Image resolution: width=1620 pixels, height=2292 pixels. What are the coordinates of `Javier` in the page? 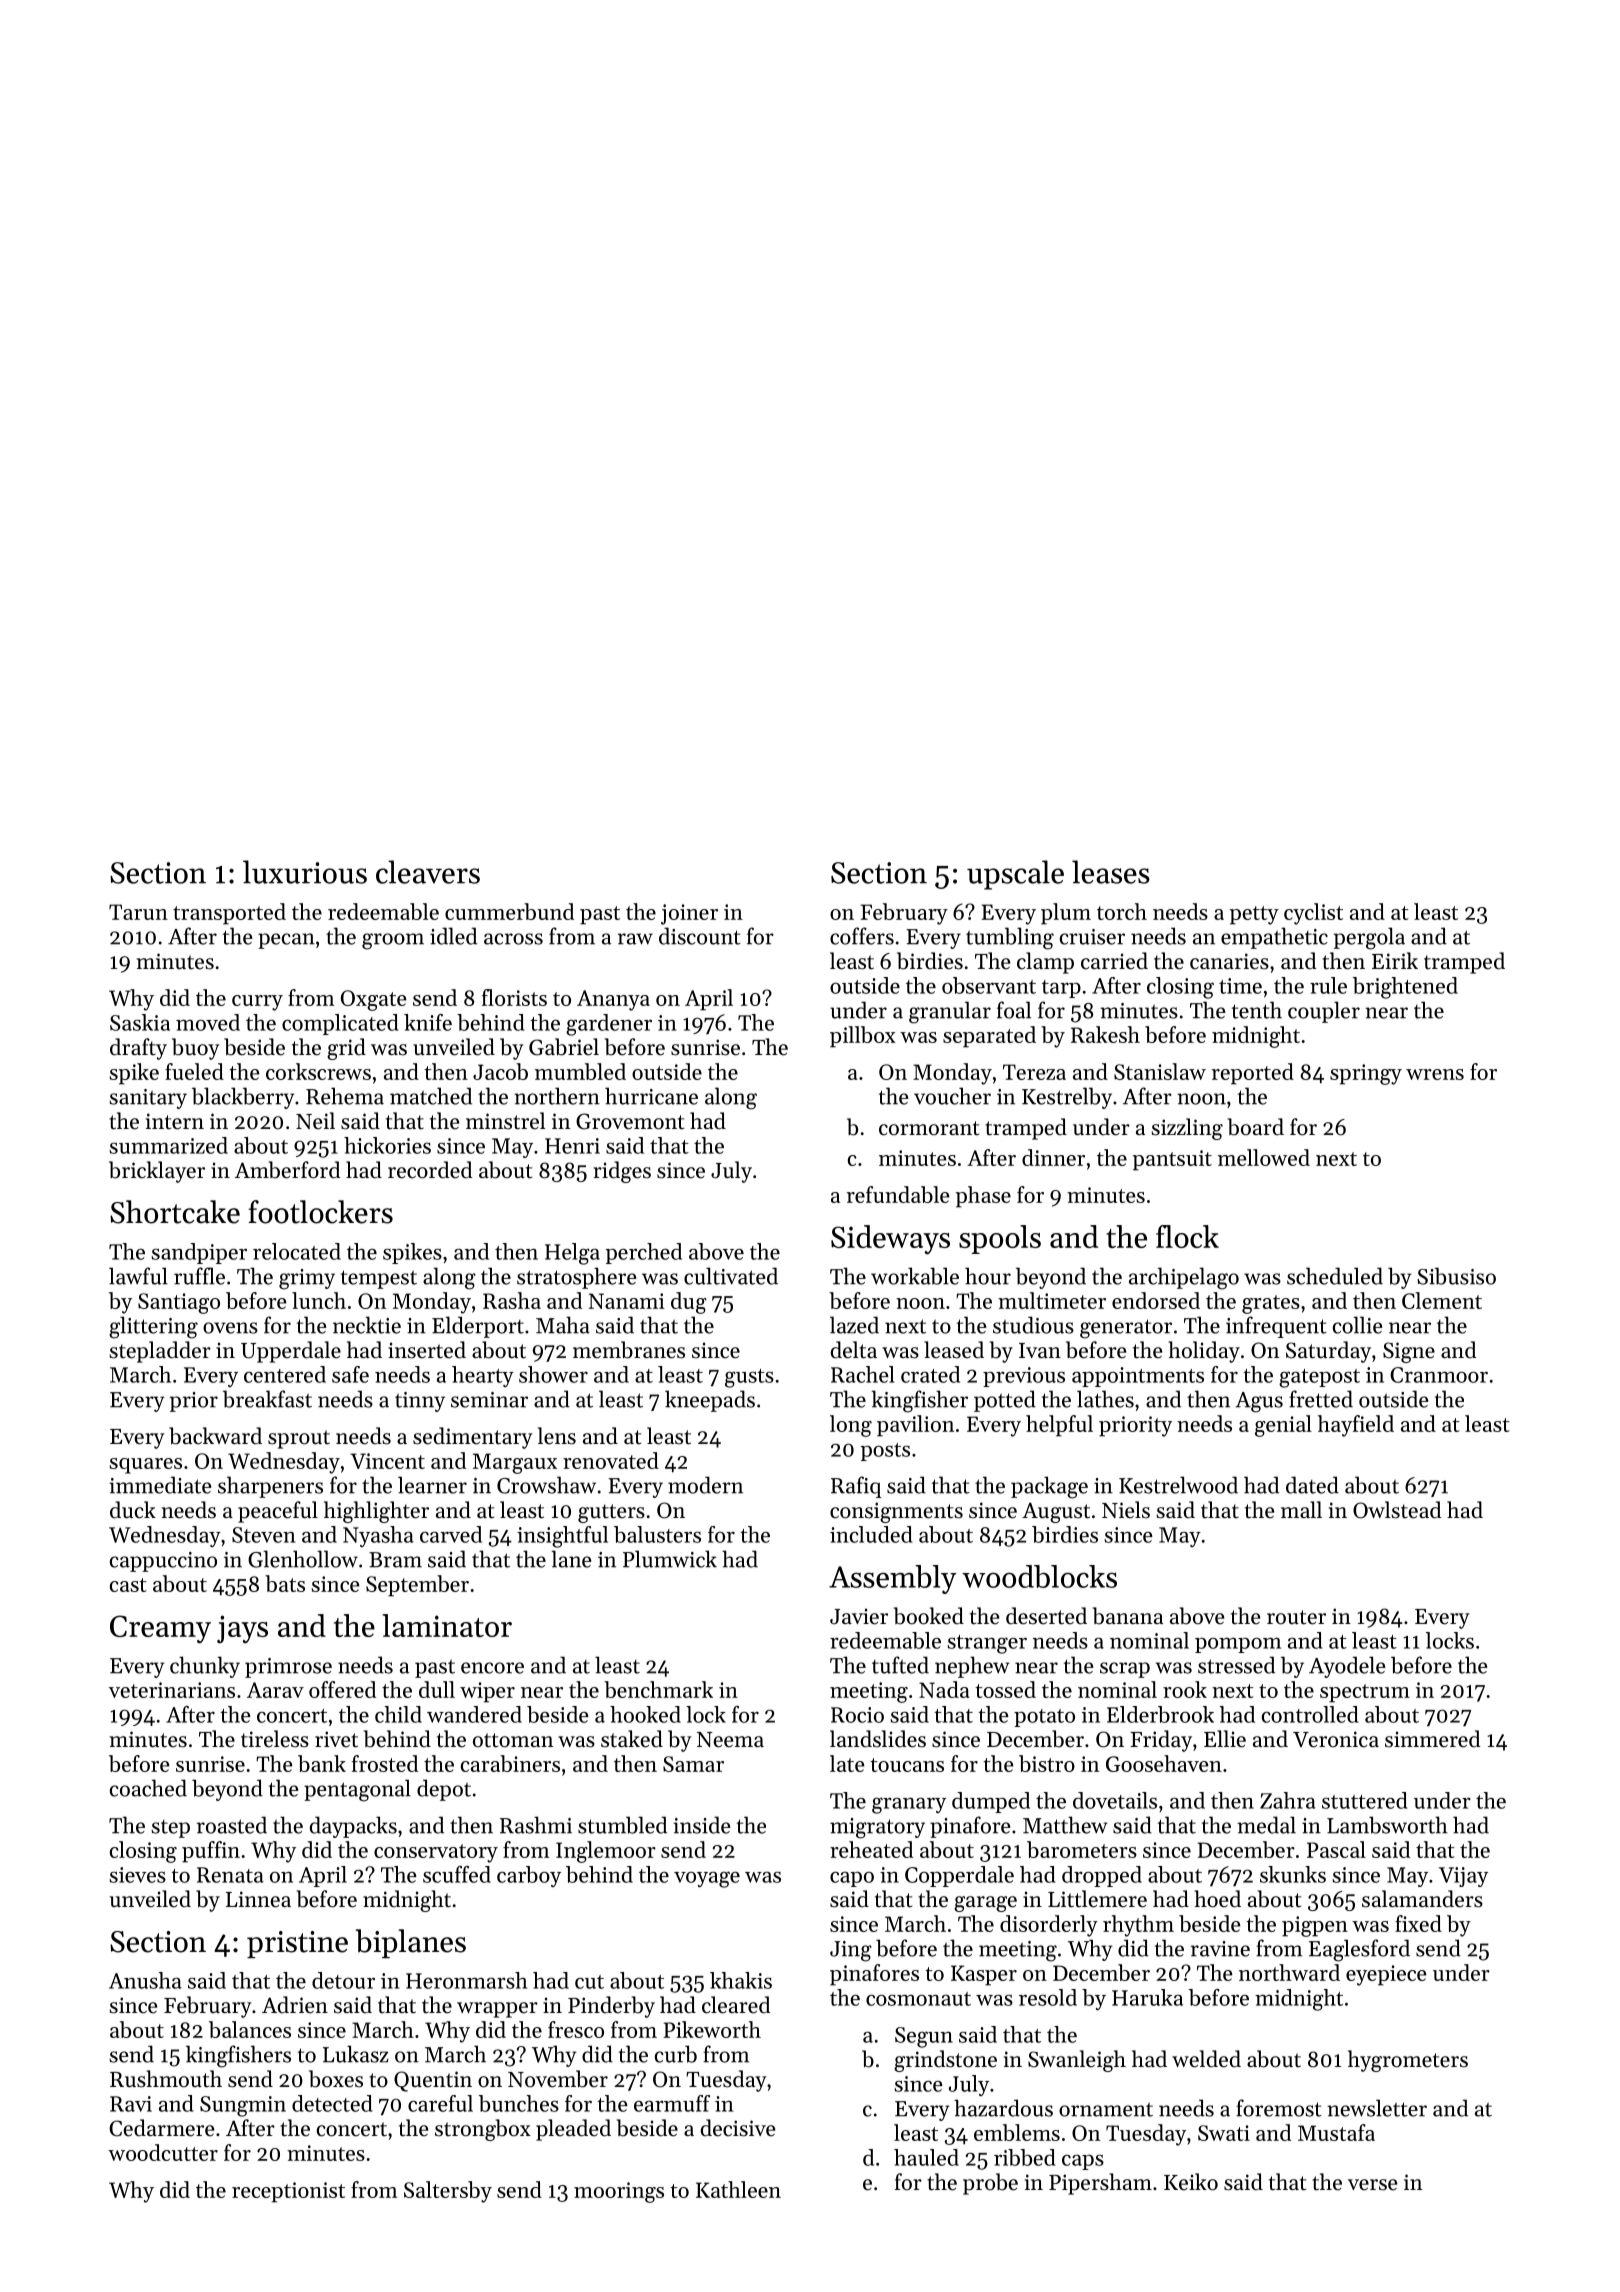 It's located at (859, 1616).
